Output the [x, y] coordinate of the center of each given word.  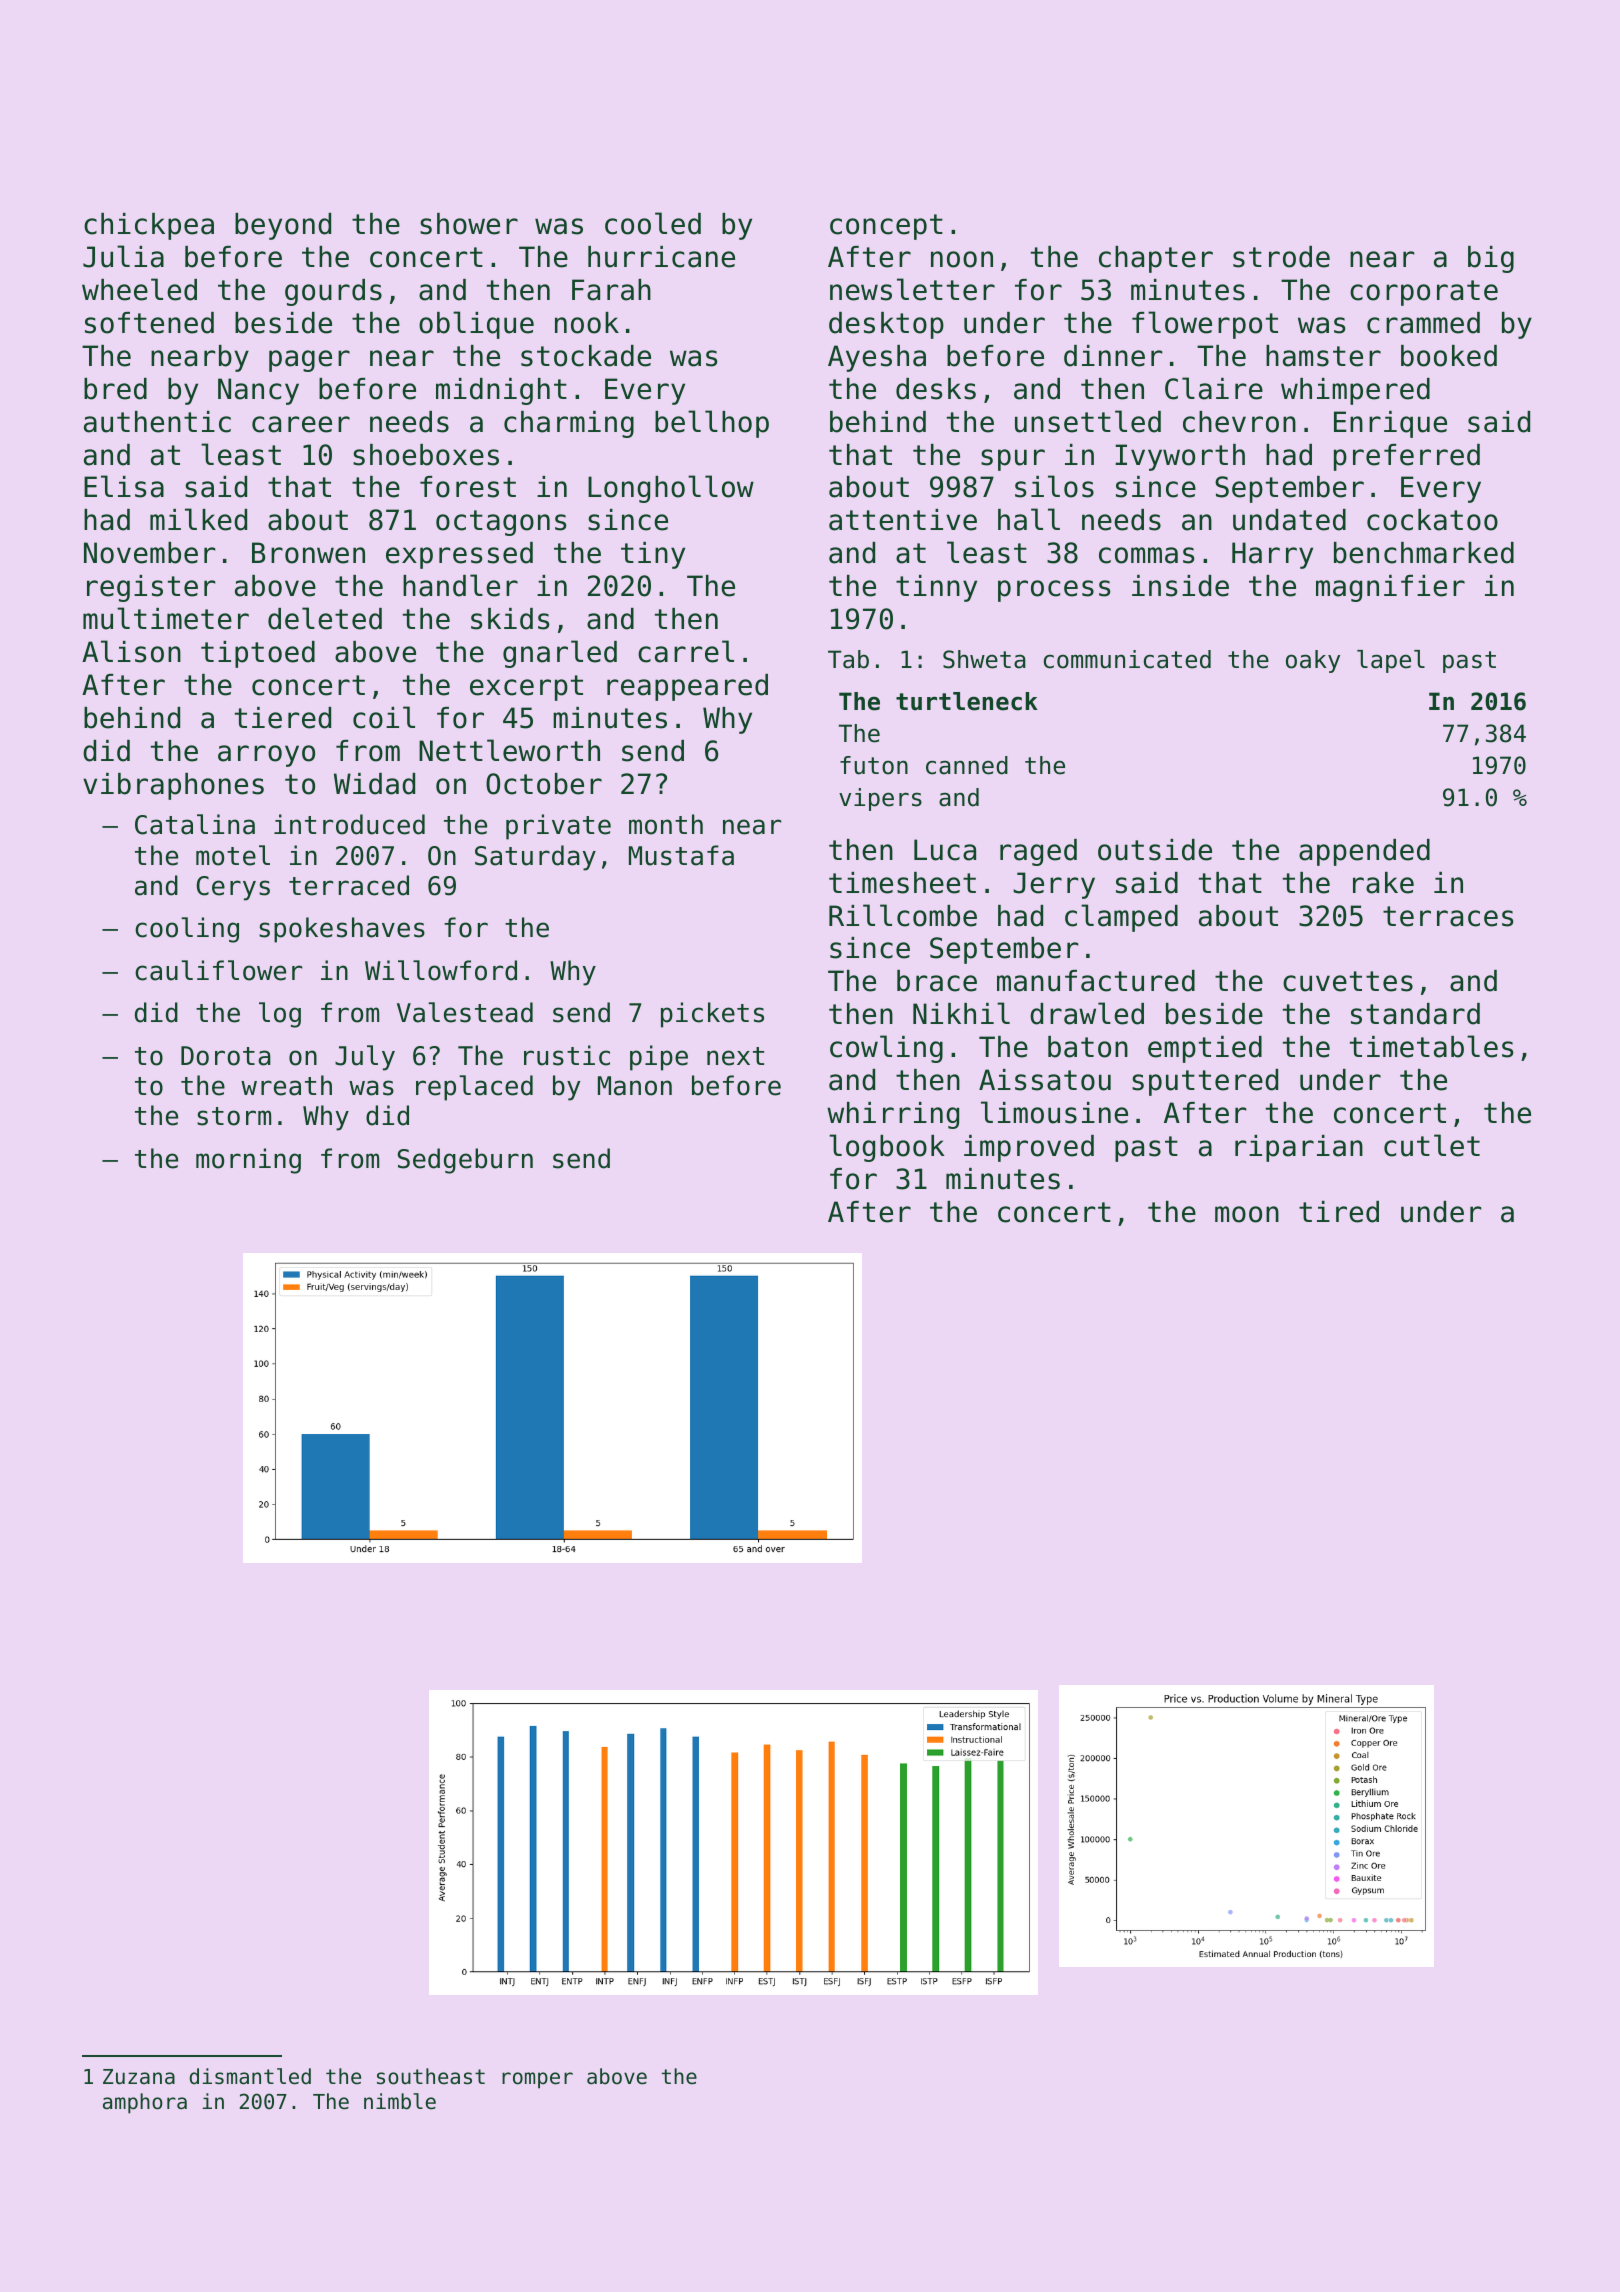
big [1491, 259]
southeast [431, 2076]
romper [537, 2080]
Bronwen [308, 553]
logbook [887, 1148]
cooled [653, 223]
